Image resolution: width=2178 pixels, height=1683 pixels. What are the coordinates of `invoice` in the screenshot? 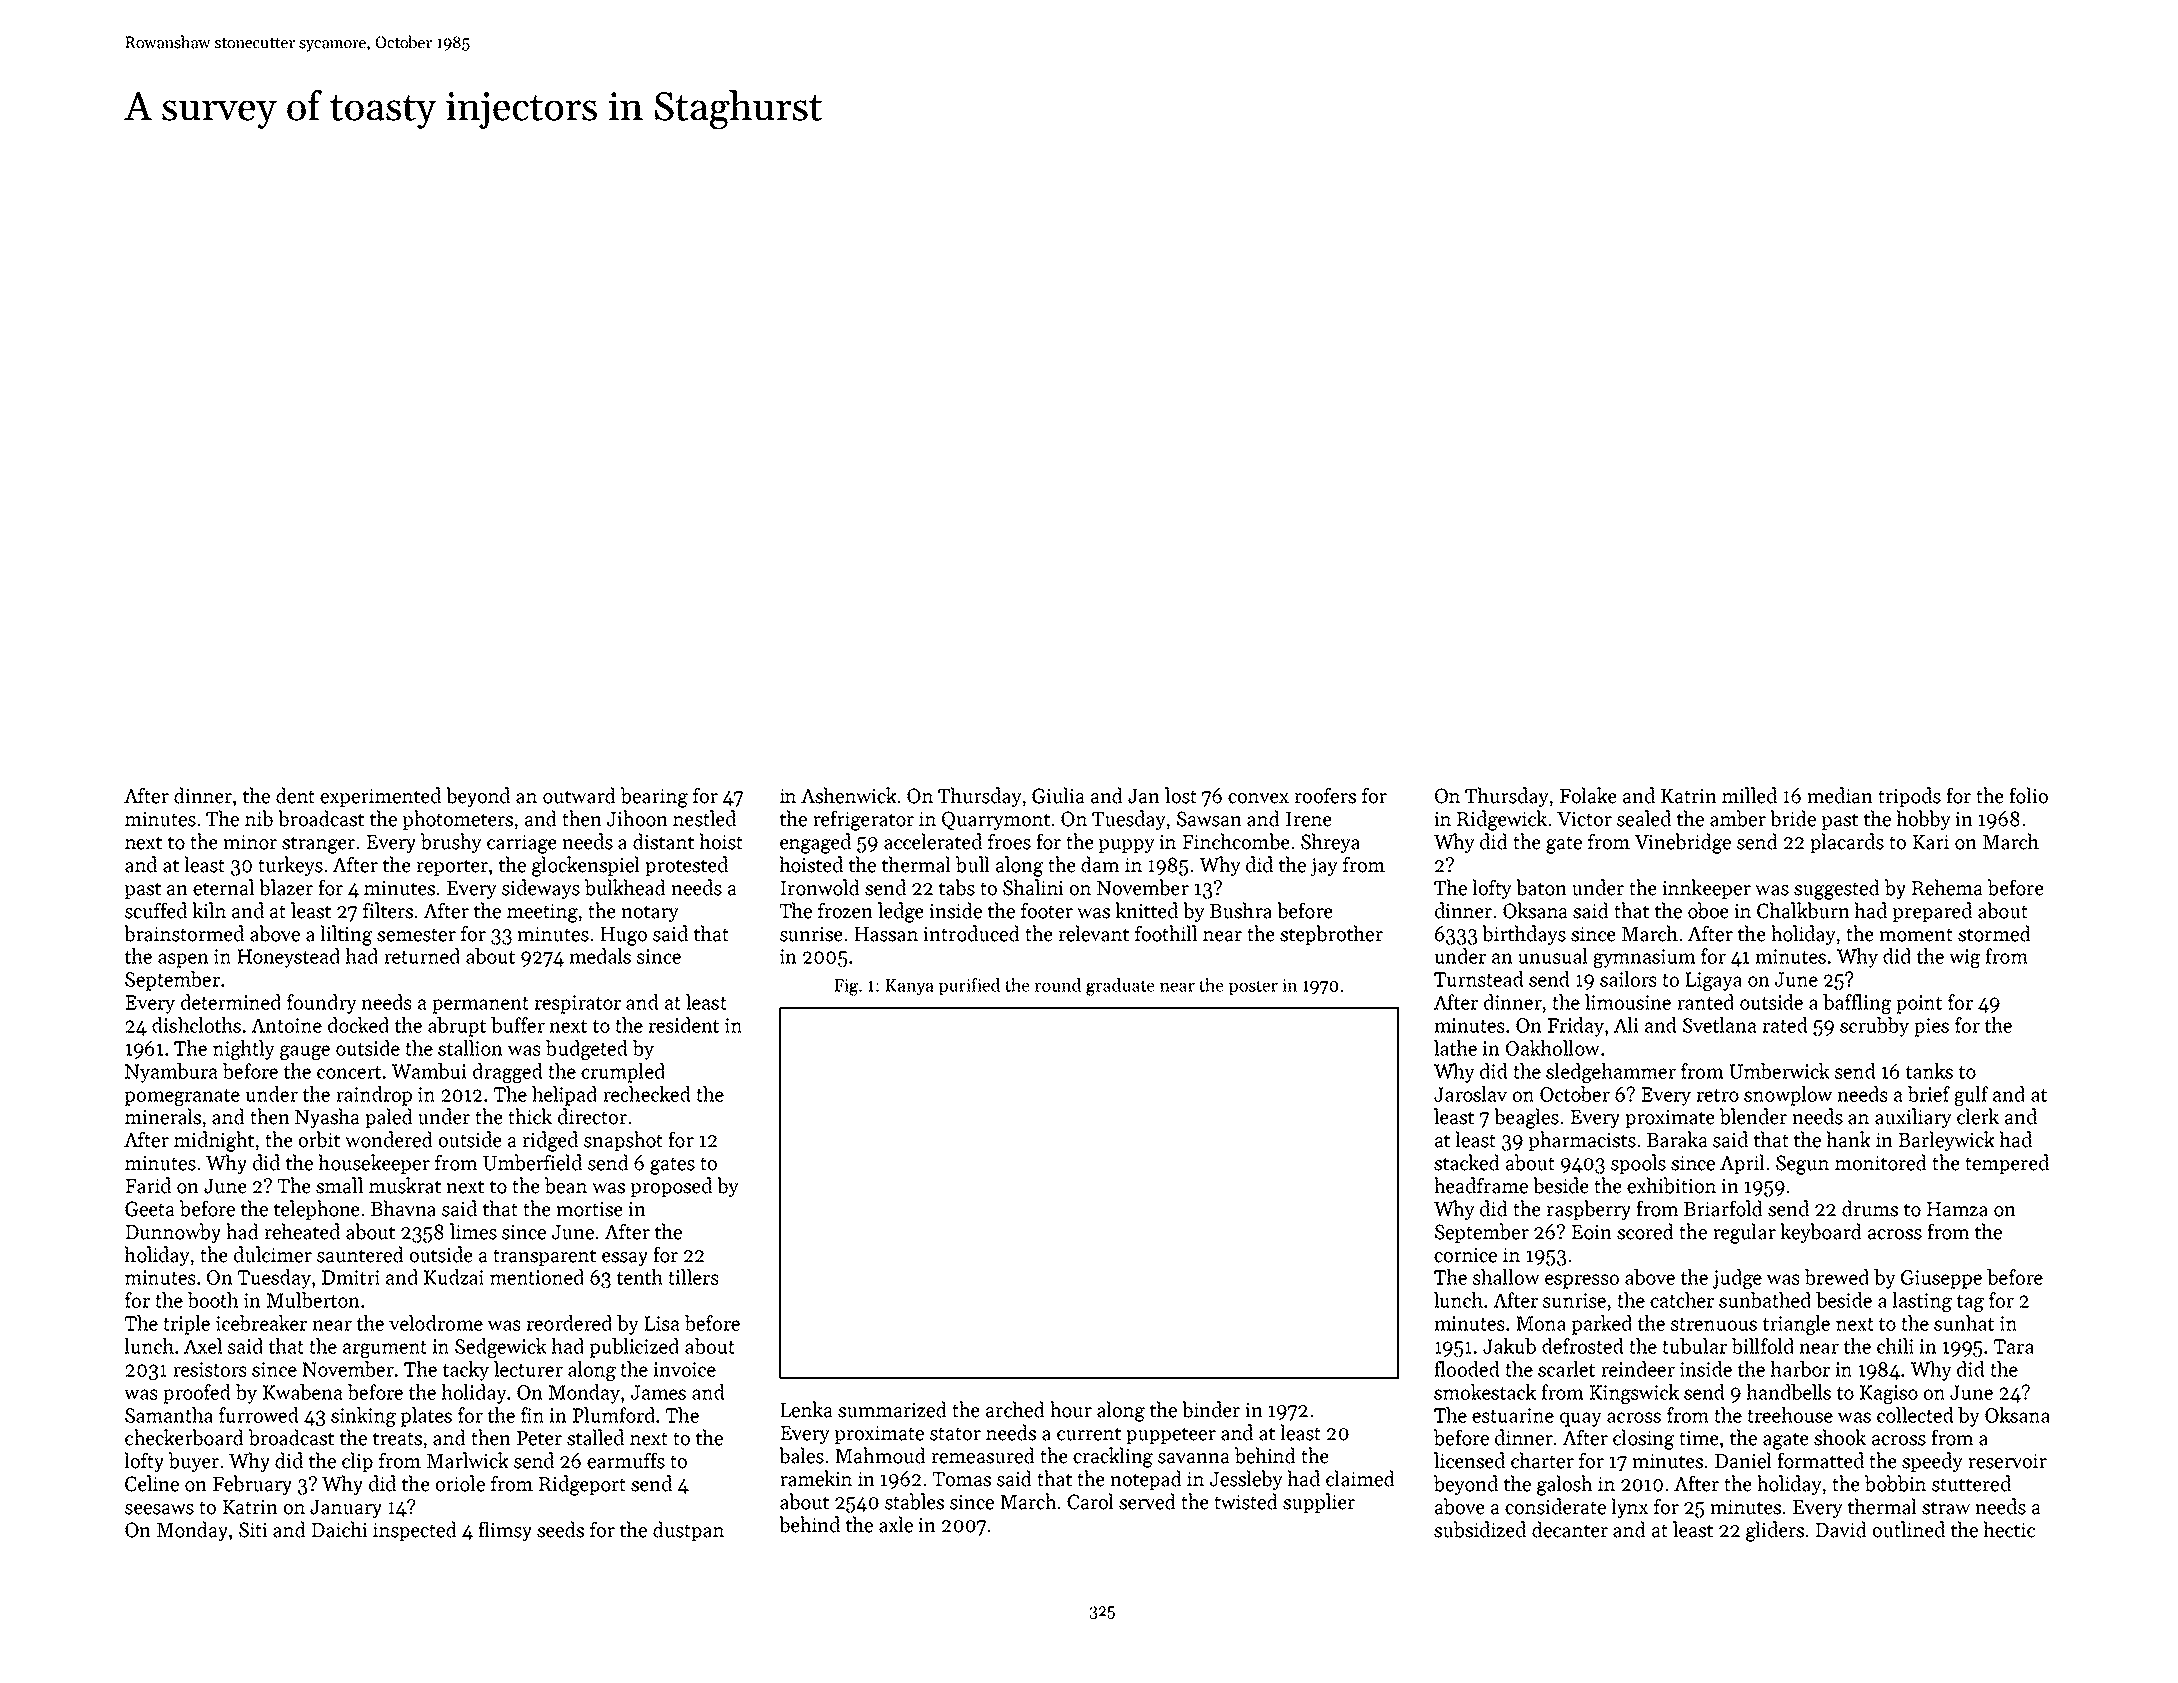 It's located at (685, 1369).
